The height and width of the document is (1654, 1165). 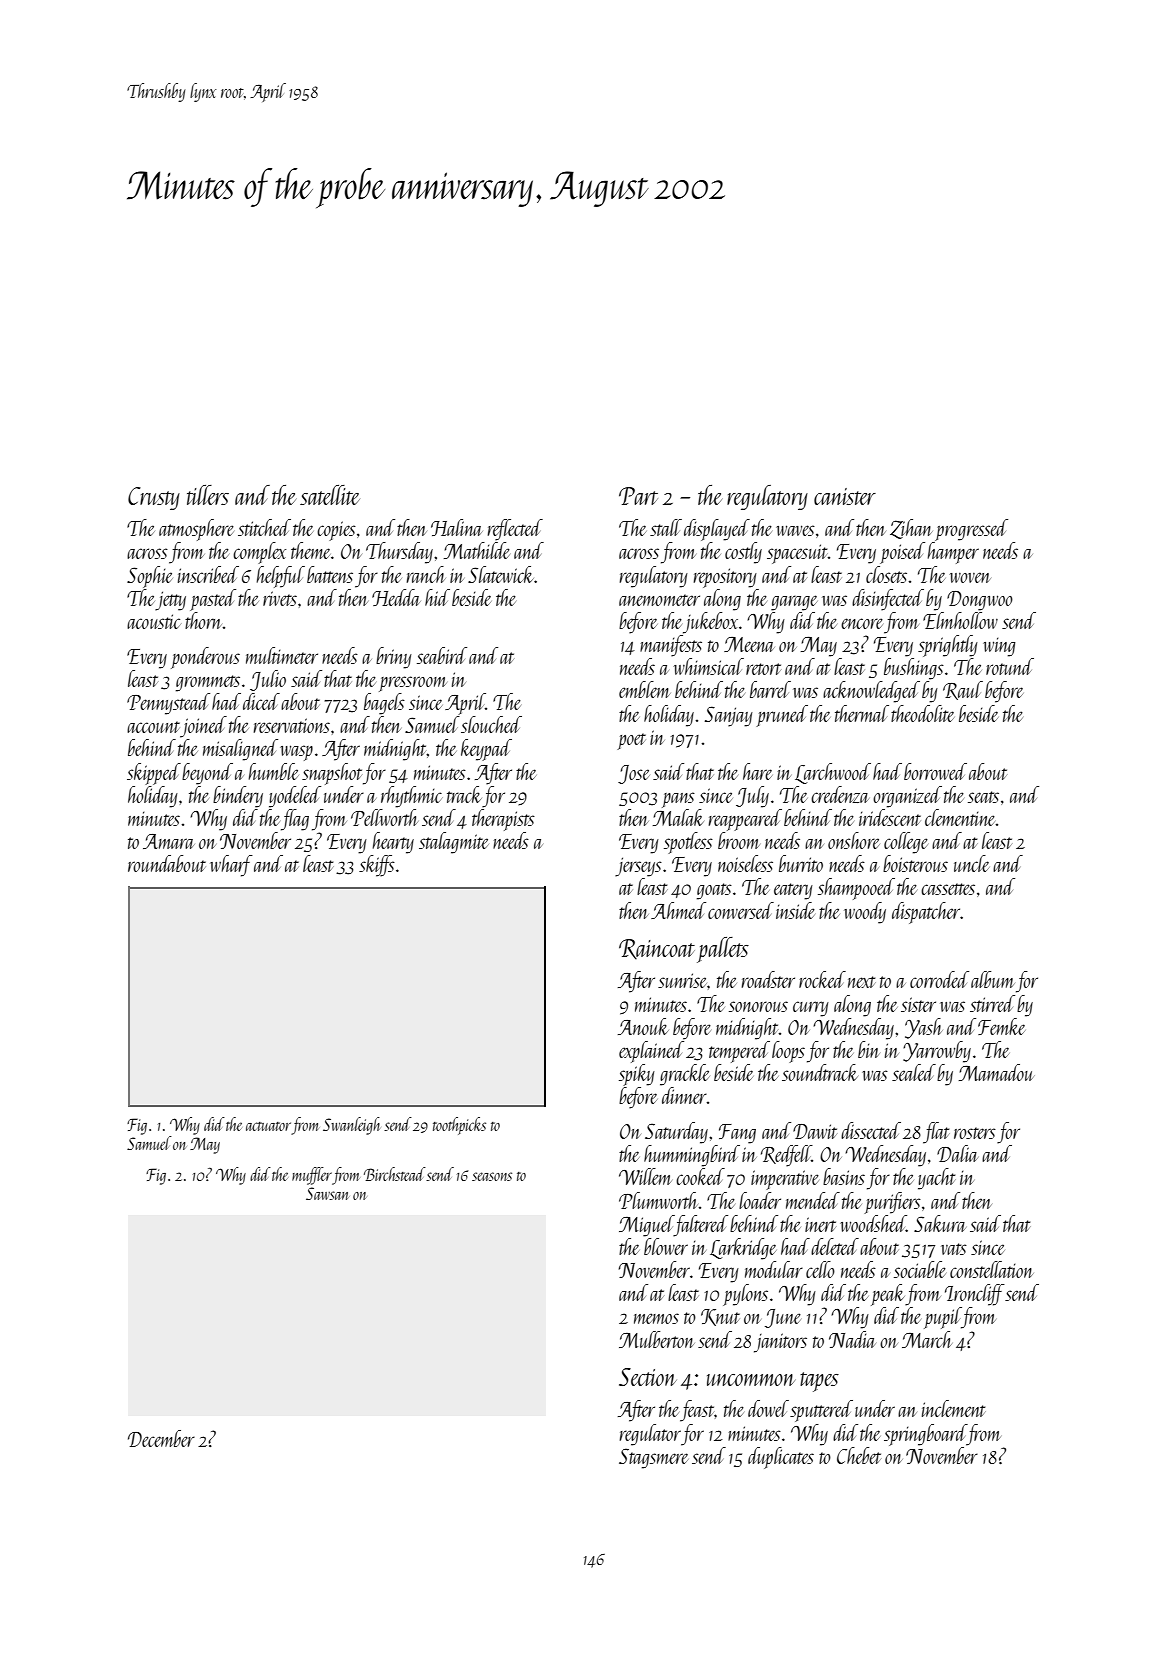 What do you see at coordinates (833, 773) in the document?
I see `Larchwood` at bounding box center [833, 773].
